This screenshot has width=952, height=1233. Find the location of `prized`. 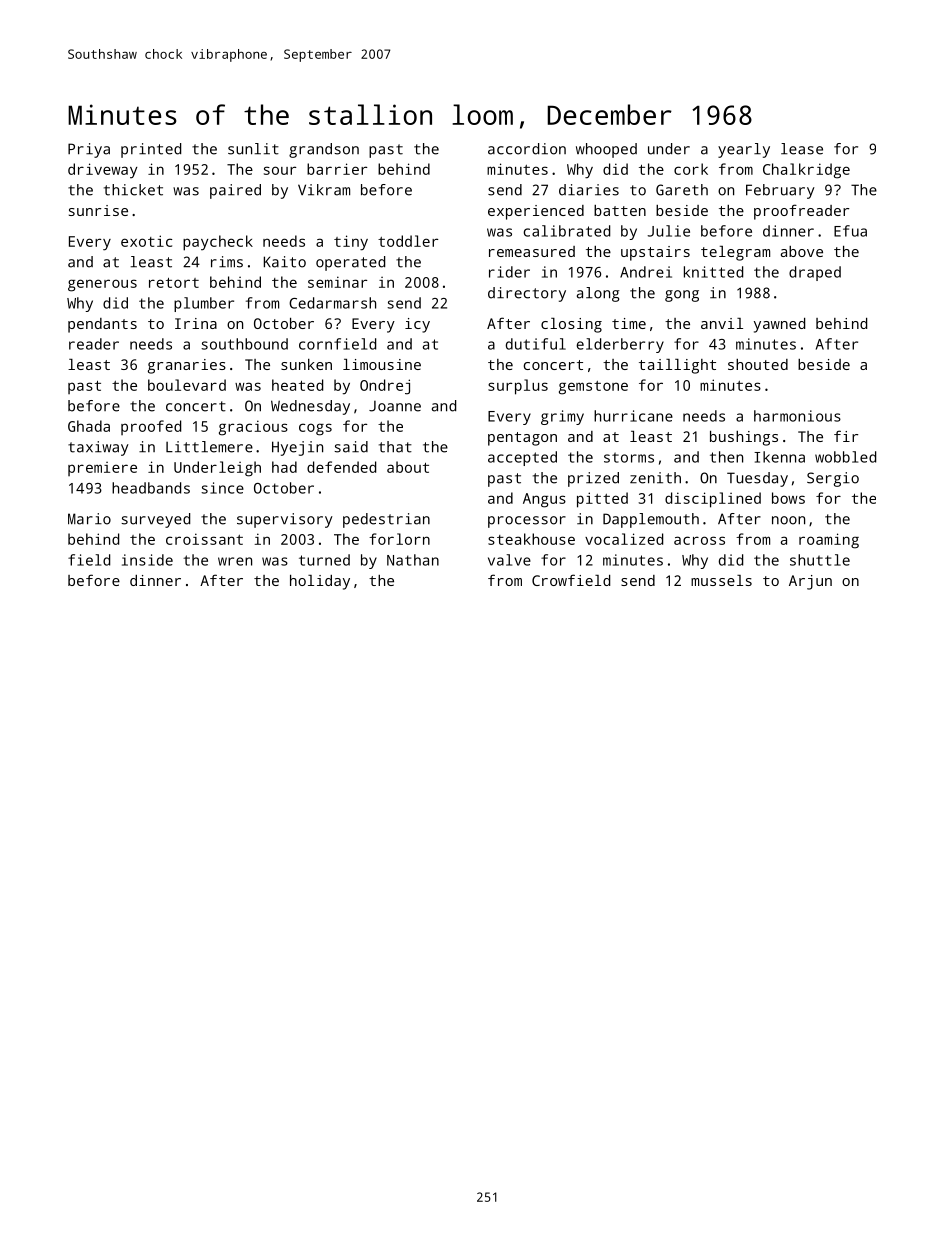

prized is located at coordinates (593, 479).
